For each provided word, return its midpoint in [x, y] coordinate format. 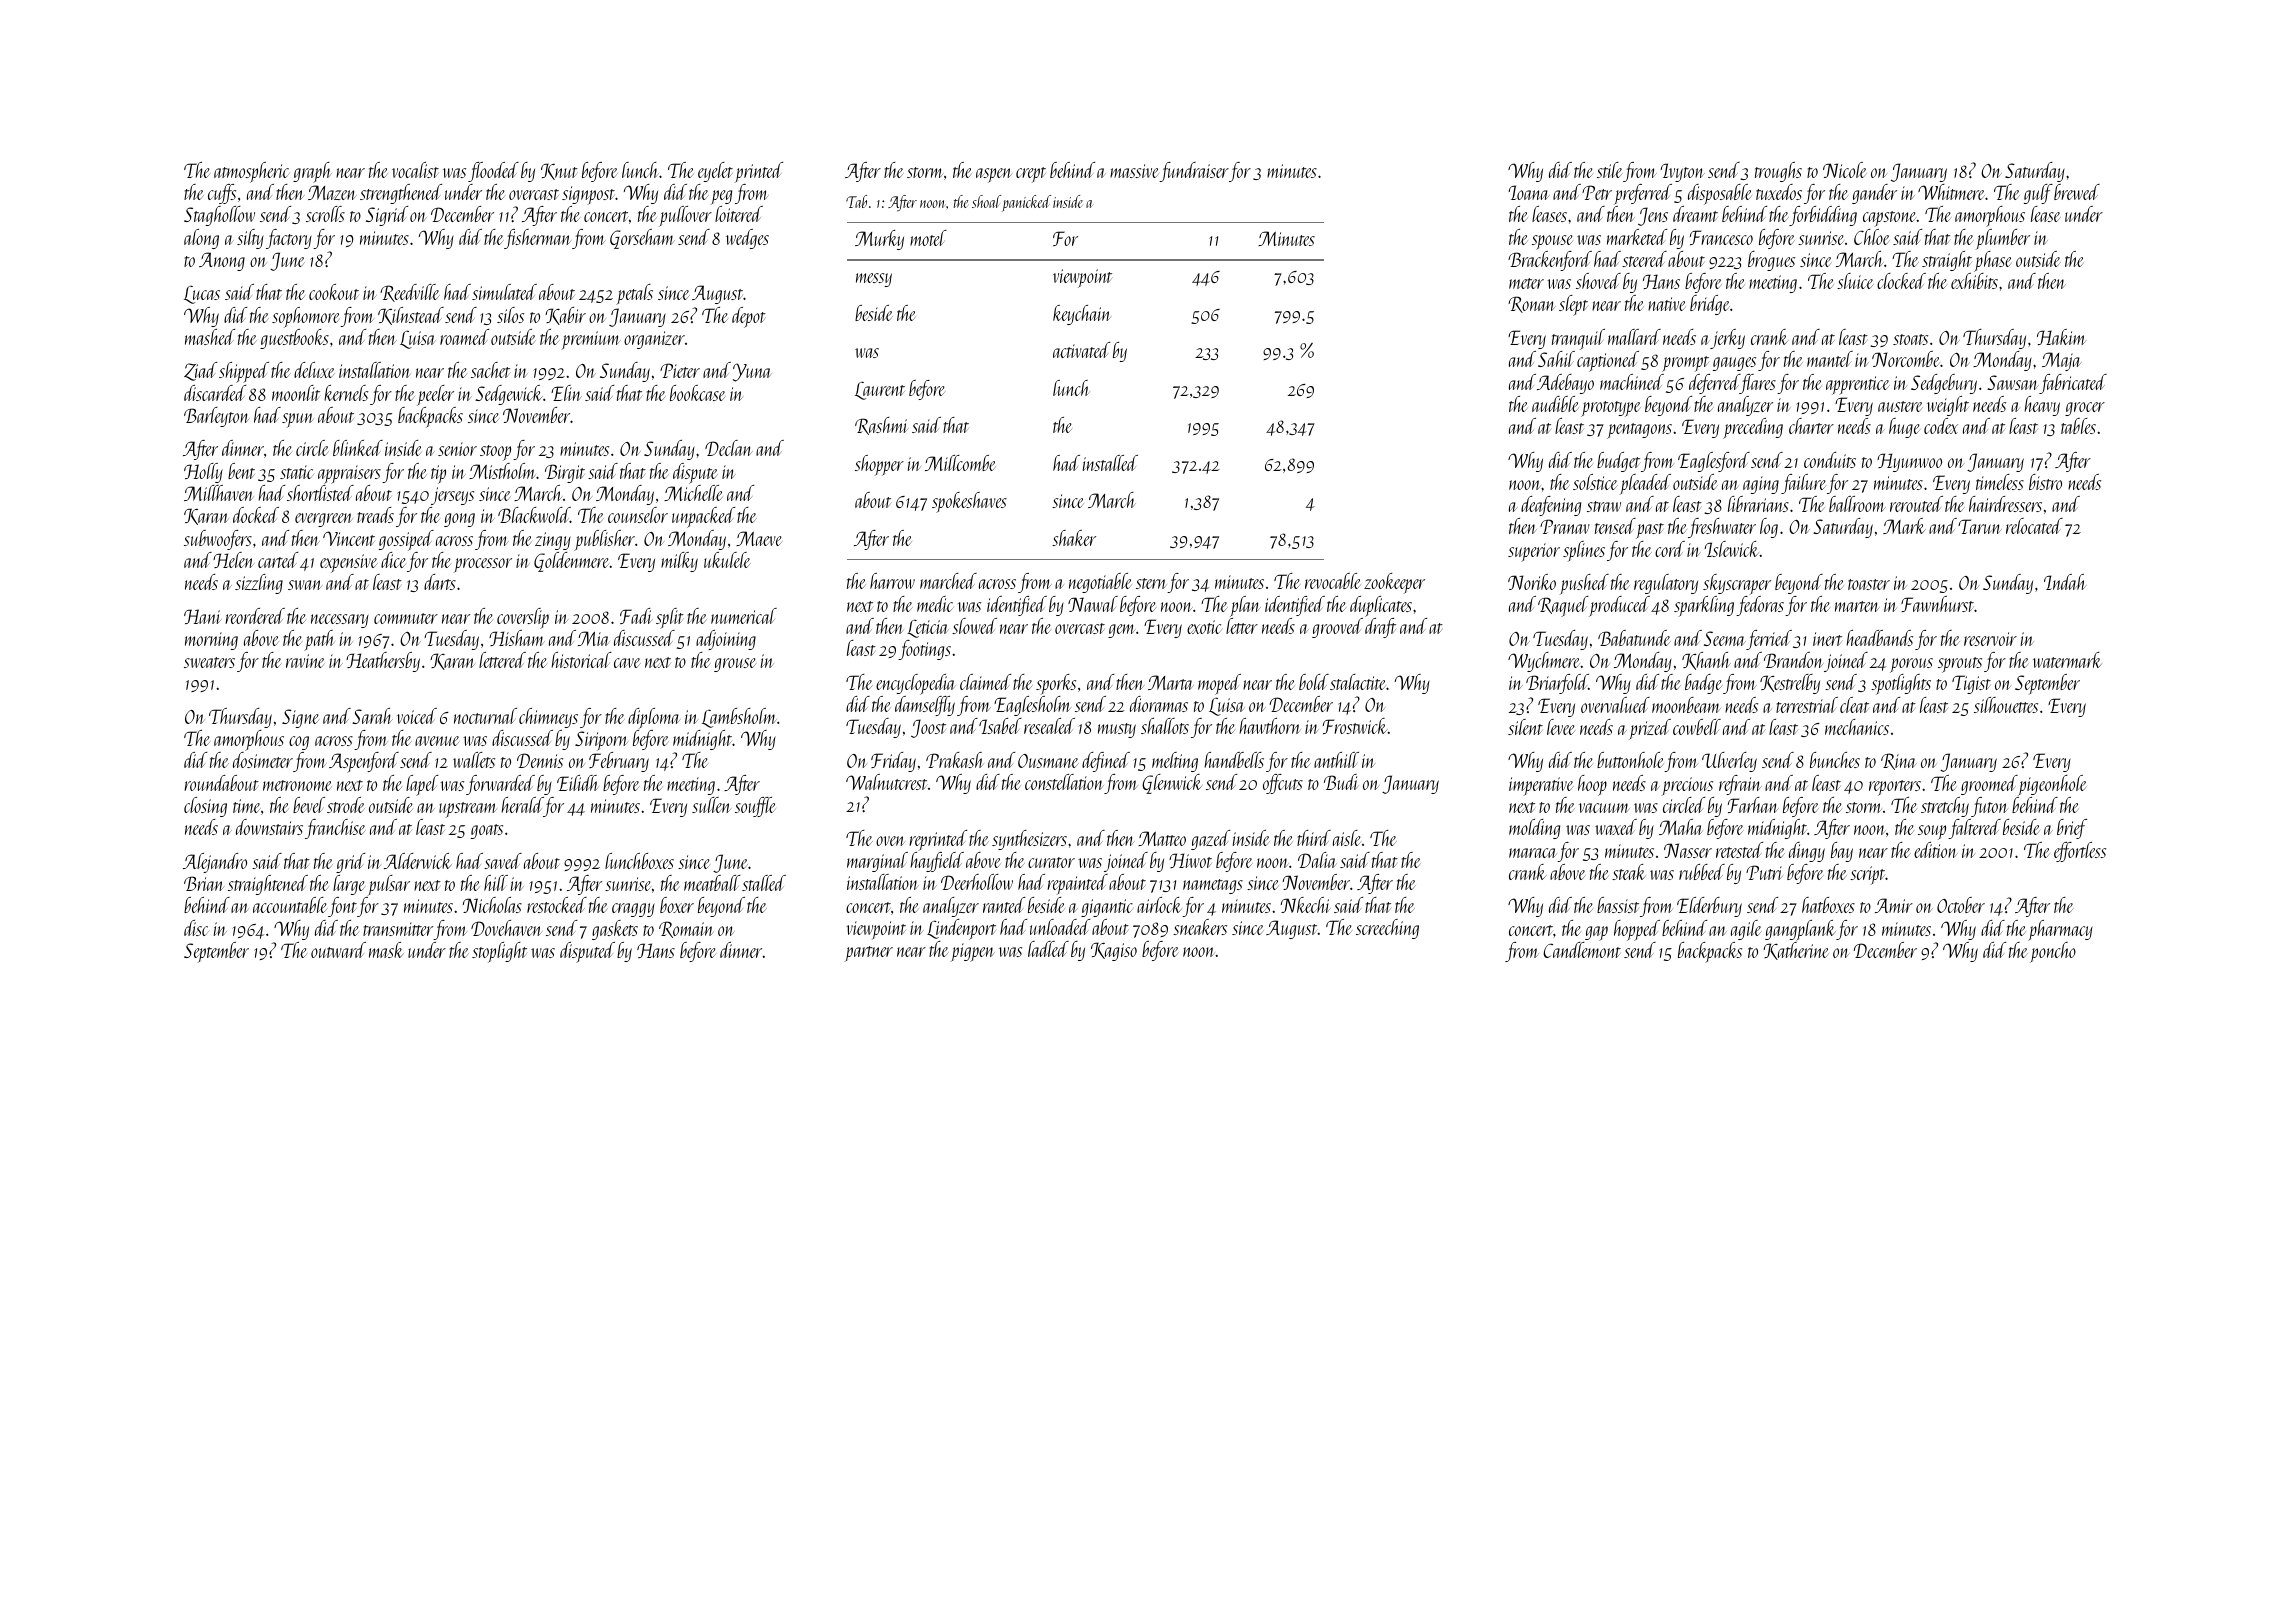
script [1868, 875]
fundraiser [1194, 172]
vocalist [415, 170]
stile [1610, 170]
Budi [1341, 782]
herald [522, 805]
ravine [305, 661]
